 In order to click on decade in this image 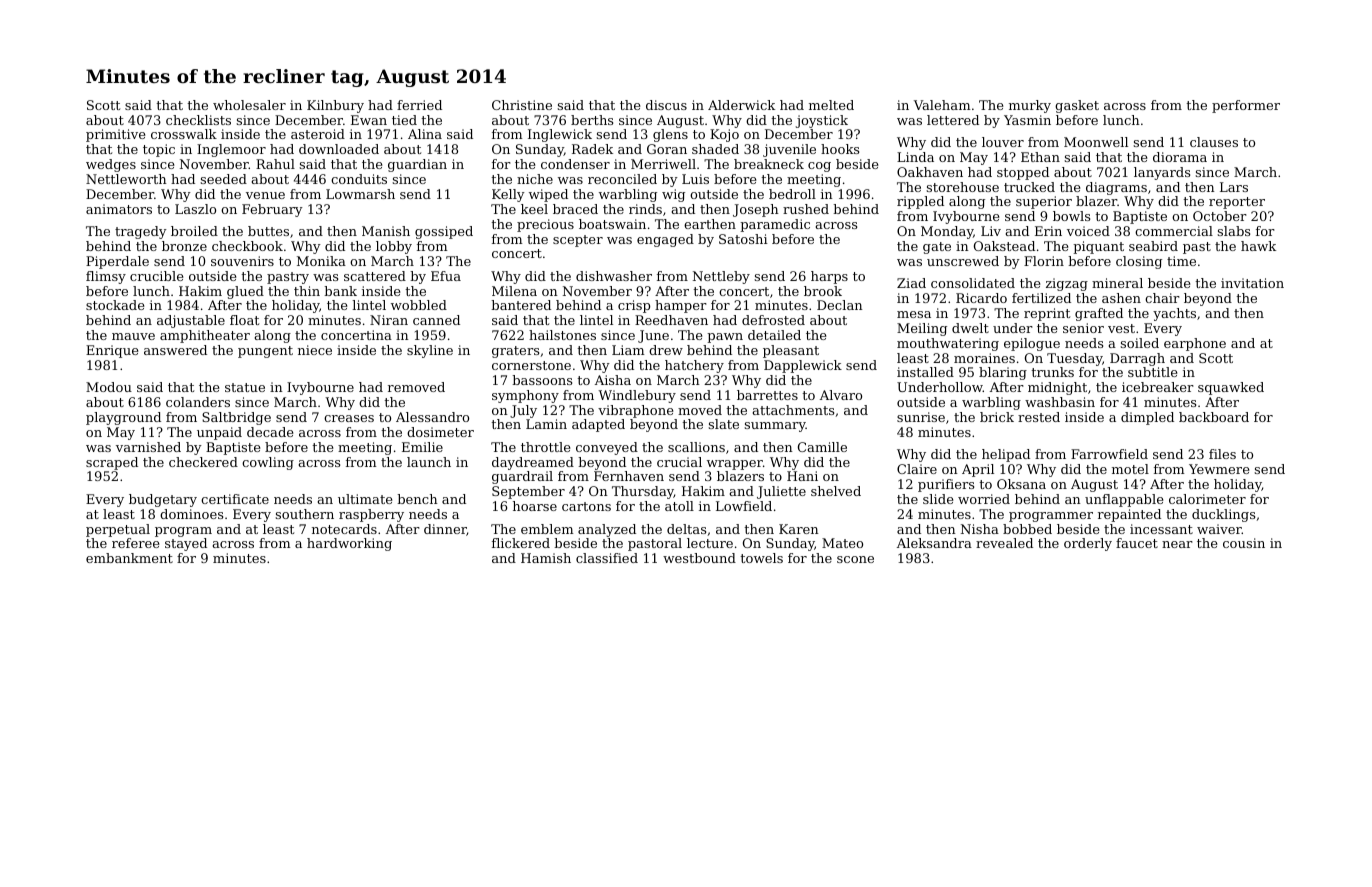, I will do `click(270, 432)`.
